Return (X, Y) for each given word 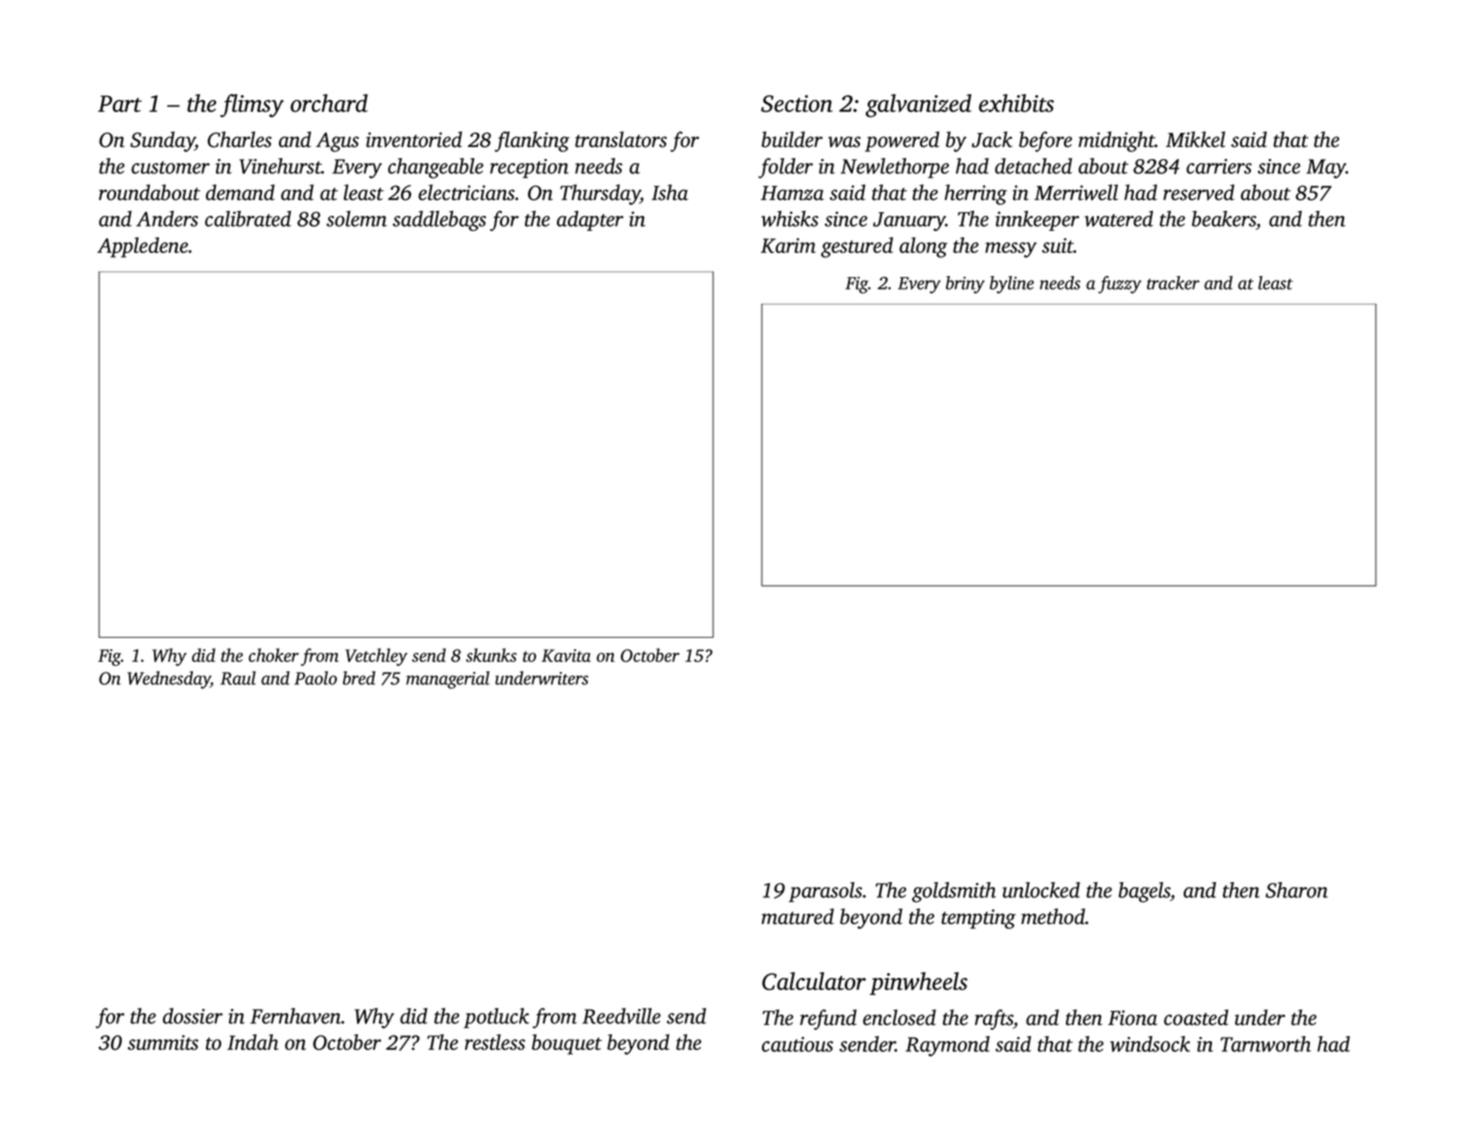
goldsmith (954, 892)
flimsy (252, 105)
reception (529, 168)
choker (274, 655)
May (1326, 169)
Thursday (600, 194)
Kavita (566, 655)
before (1045, 141)
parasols (825, 892)
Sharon (1297, 890)
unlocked (1041, 890)
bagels (1144, 892)
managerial (448, 680)
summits (163, 1042)
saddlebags (439, 221)
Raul (238, 678)
